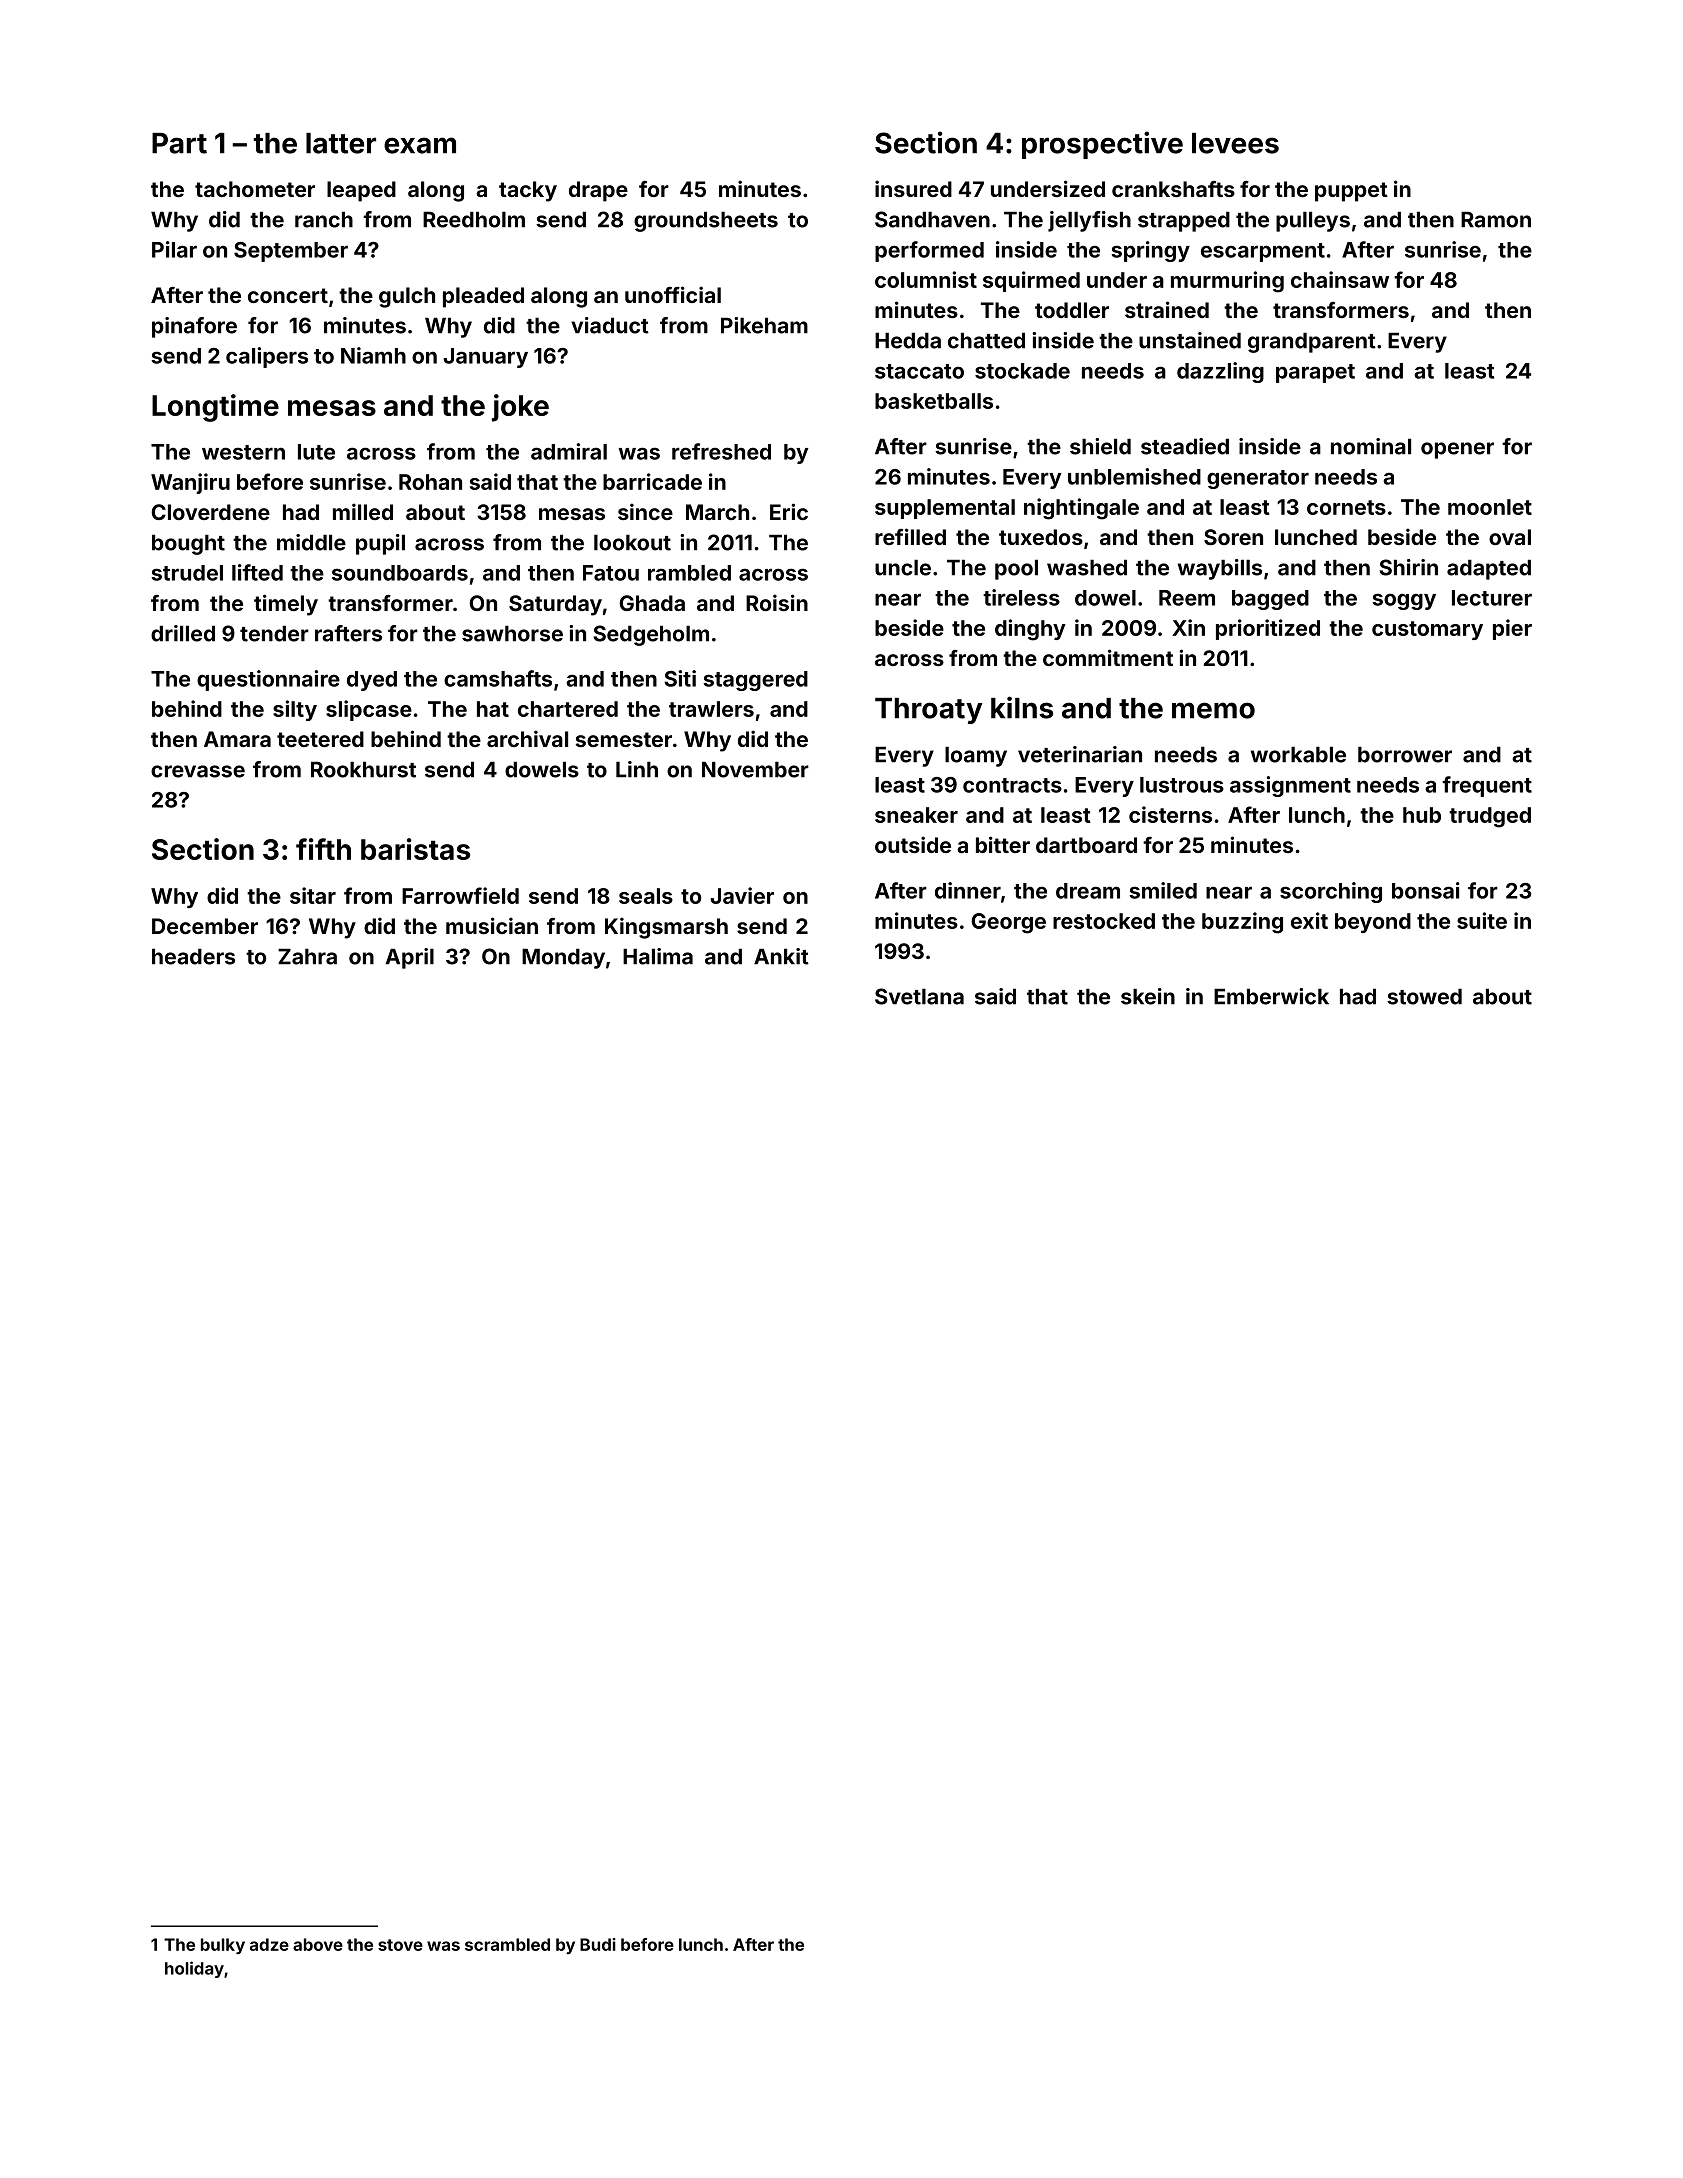 This document has height=2178, width=1683. Describe the element at coordinates (324, 219) in the document. I see `ranch` at that location.
